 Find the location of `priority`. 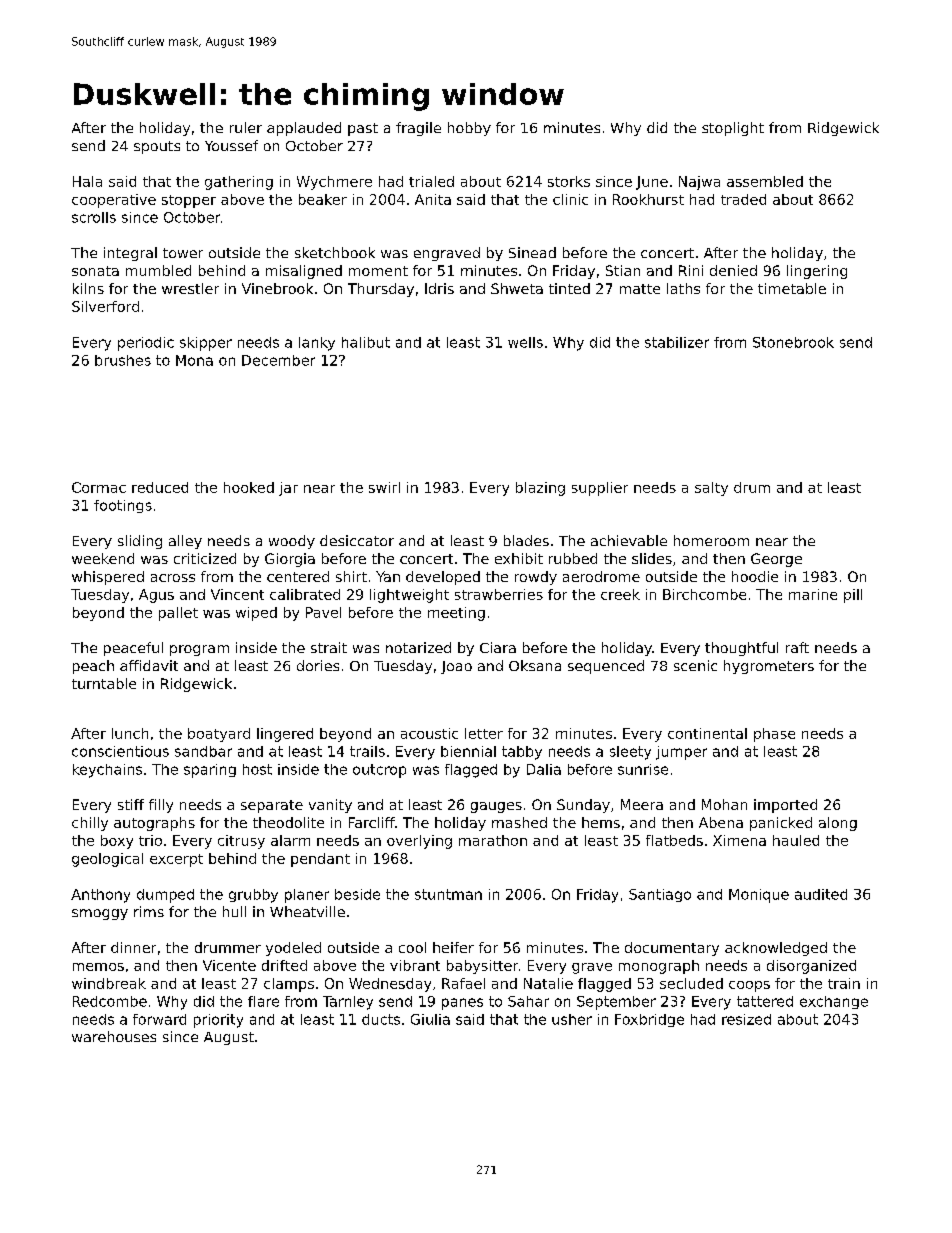

priority is located at coordinates (218, 1021).
